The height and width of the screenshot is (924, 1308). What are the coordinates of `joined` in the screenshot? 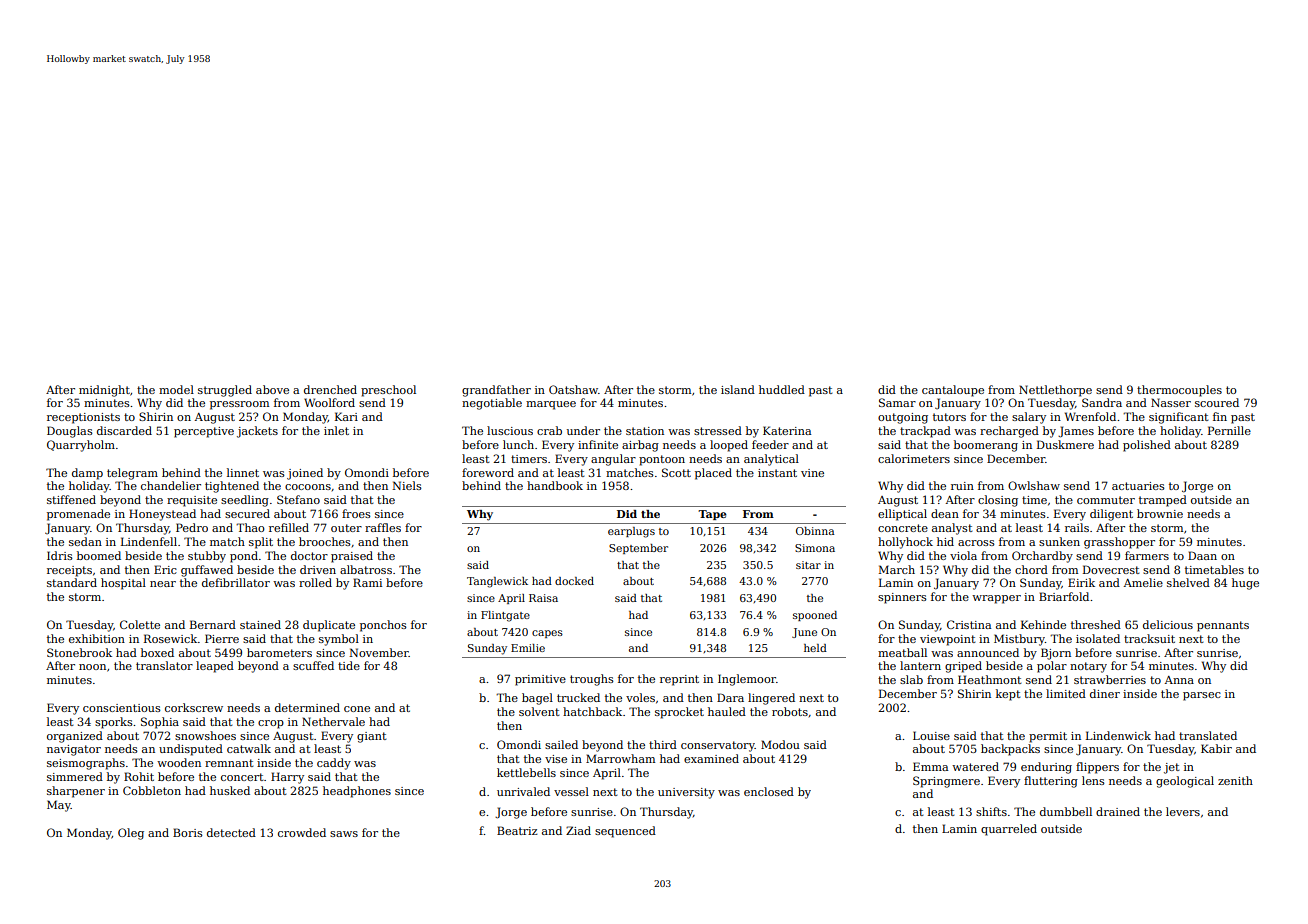 It's located at (305, 474).
